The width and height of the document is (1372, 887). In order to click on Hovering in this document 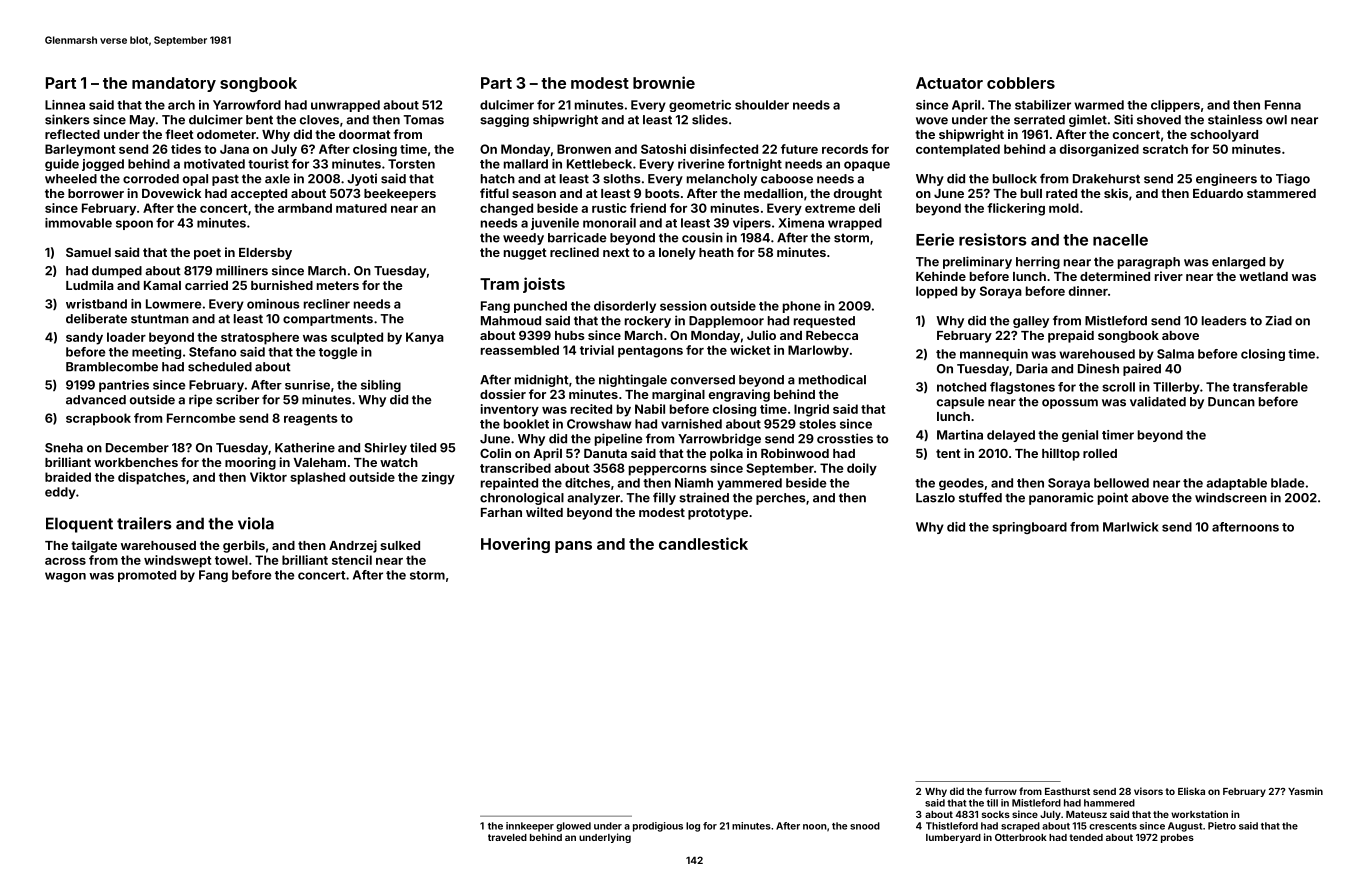, I will do `click(515, 545)`.
